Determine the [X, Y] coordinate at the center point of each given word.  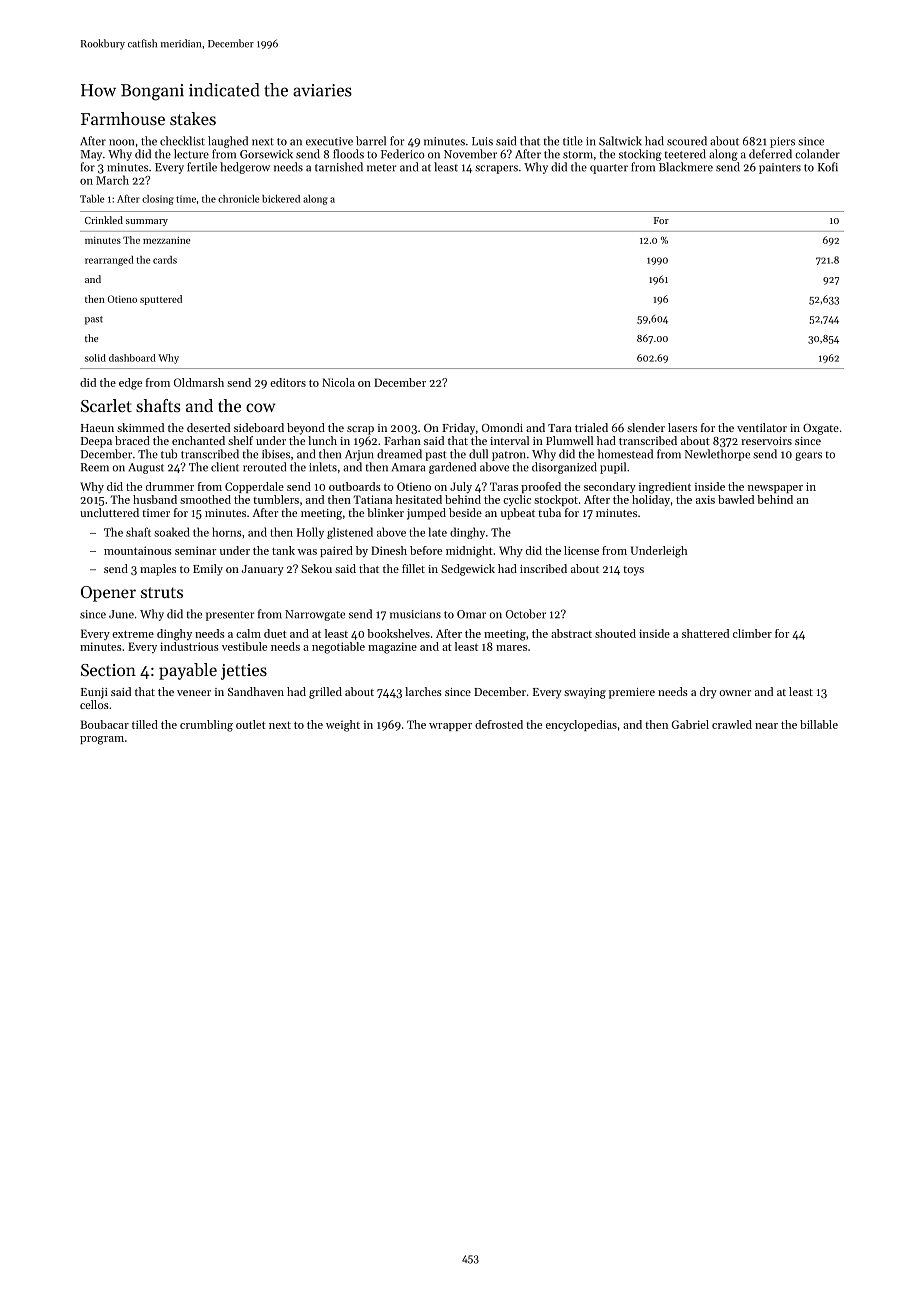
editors [288, 382]
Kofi [828, 167]
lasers [682, 427]
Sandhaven [256, 691]
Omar [471, 614]
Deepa [96, 442]
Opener [108, 594]
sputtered [161, 300]
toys [633, 571]
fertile [202, 167]
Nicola [338, 382]
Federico [403, 154]
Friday [458, 429]
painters [780, 168]
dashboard [132, 358]
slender [646, 427]
